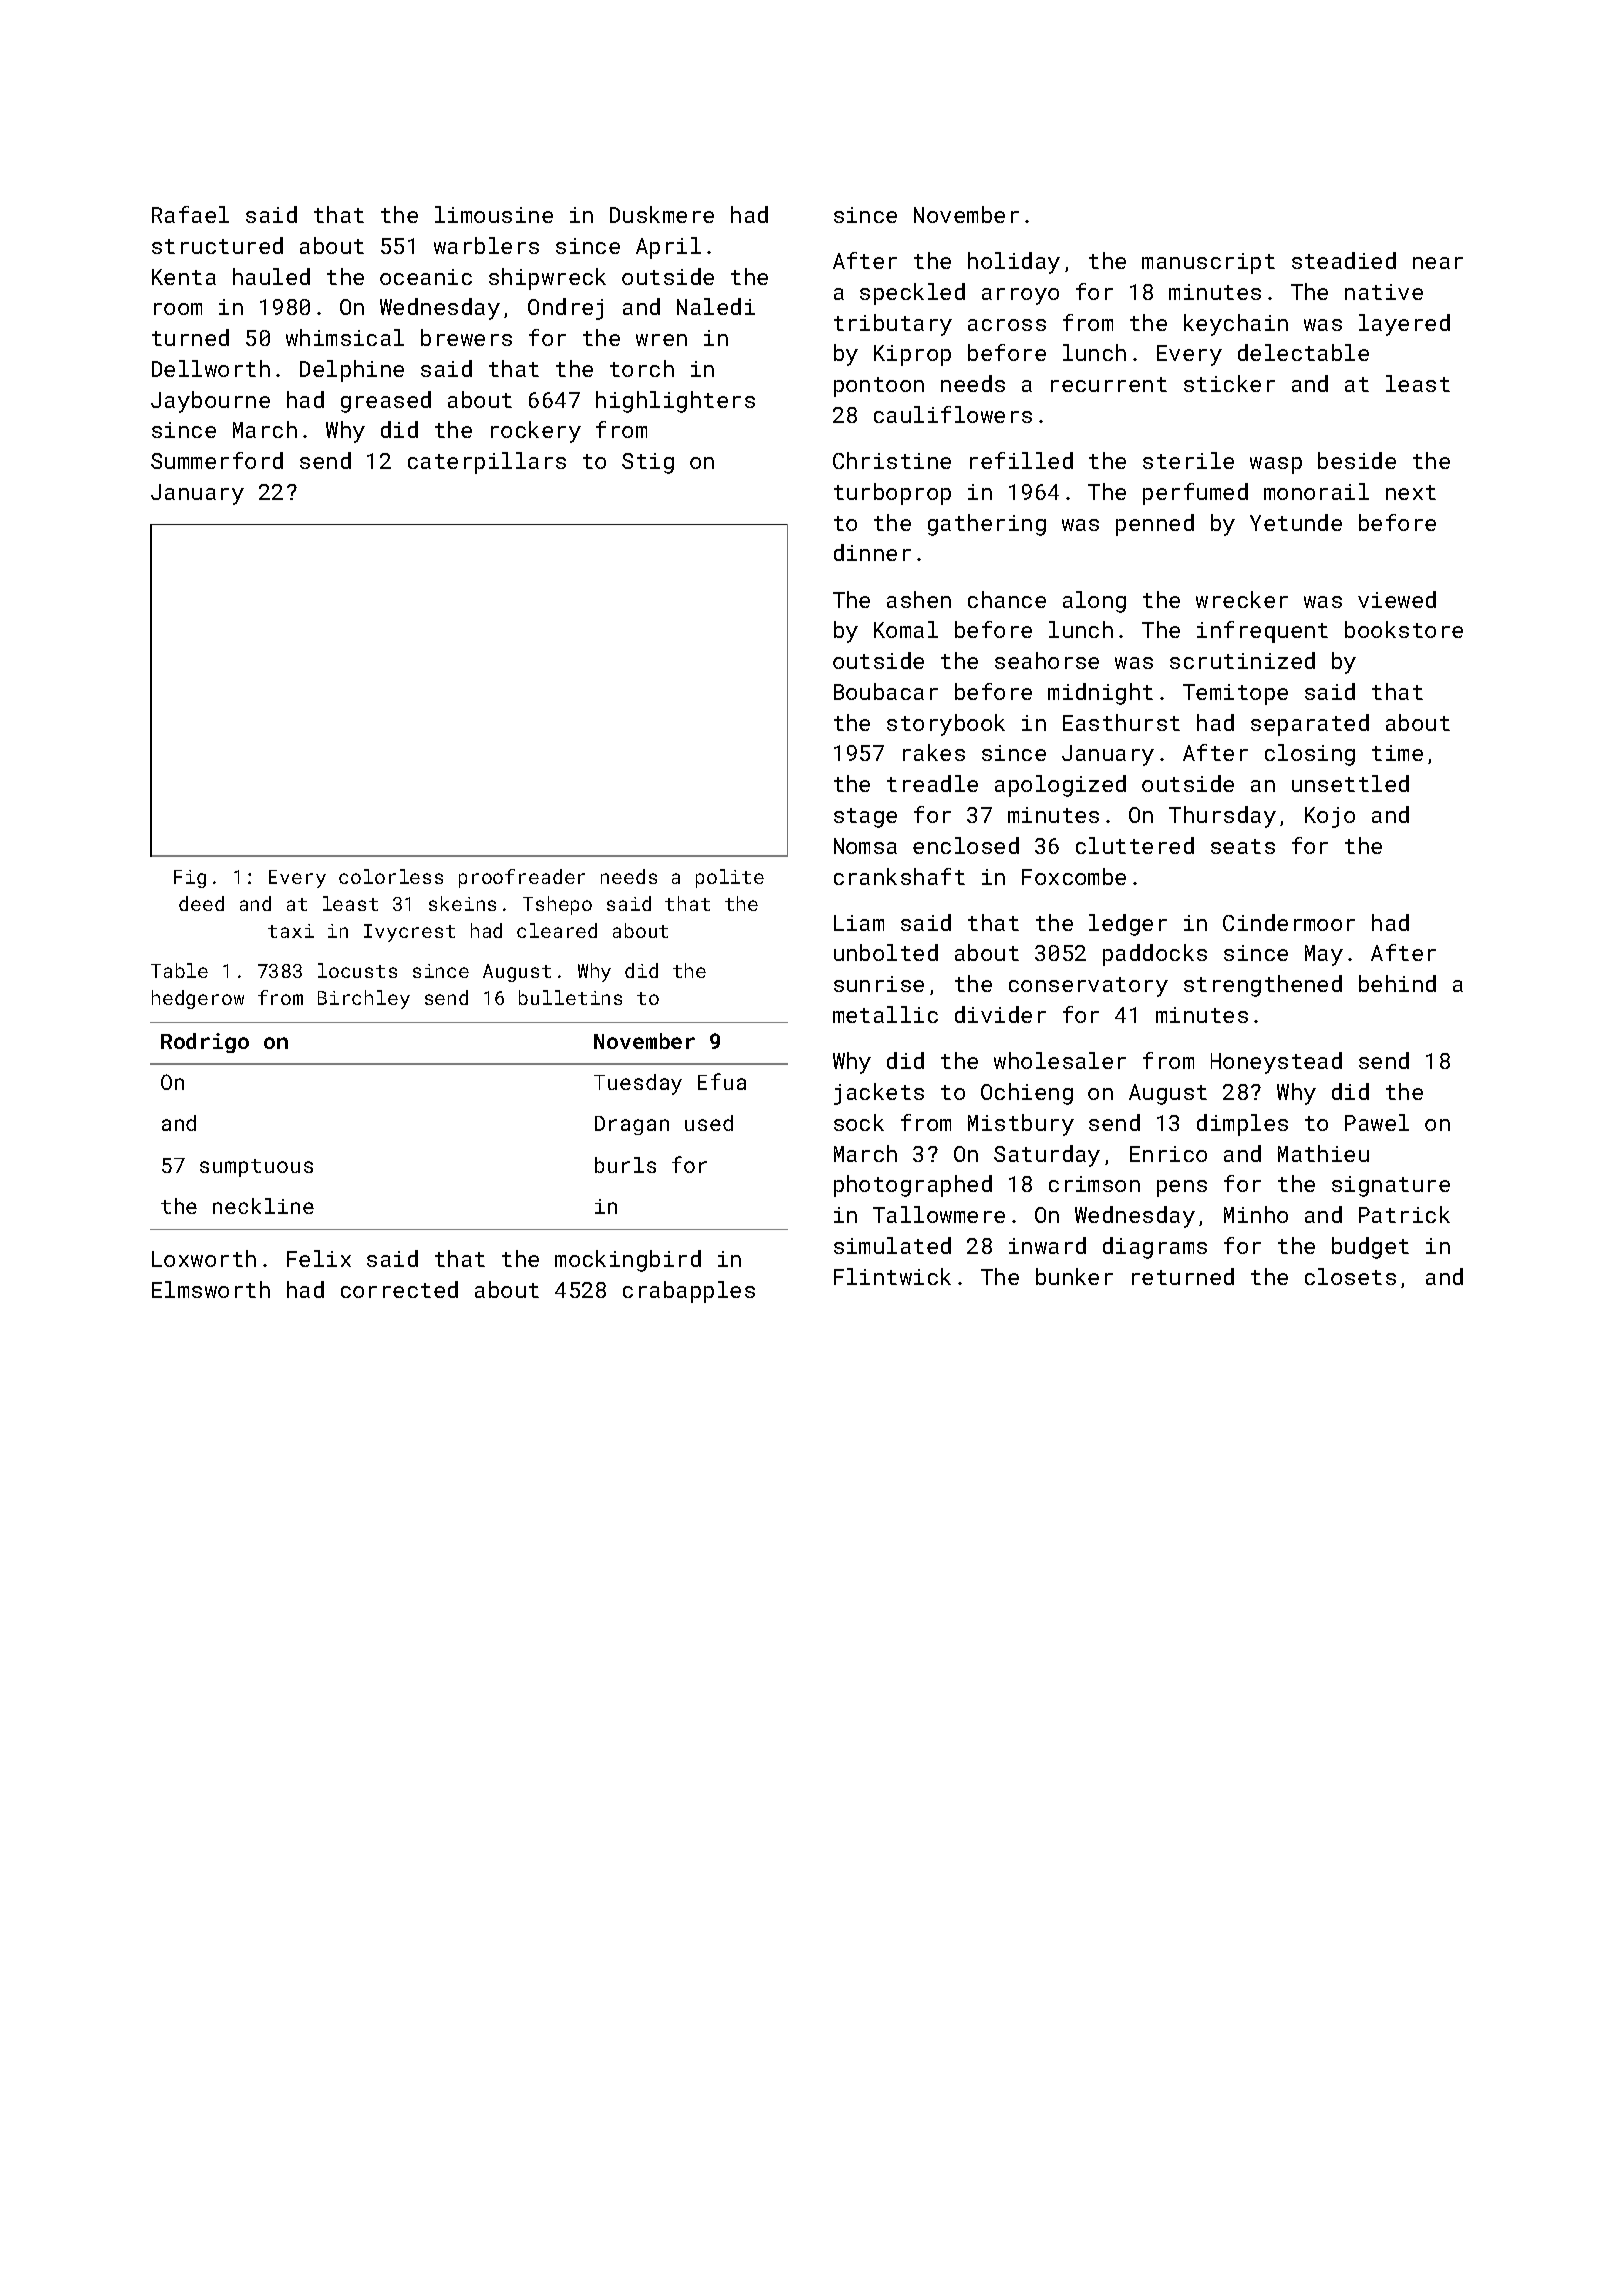 This document has height=2292, width=1620. Describe the element at coordinates (1411, 492) in the document. I see `next` at that location.
